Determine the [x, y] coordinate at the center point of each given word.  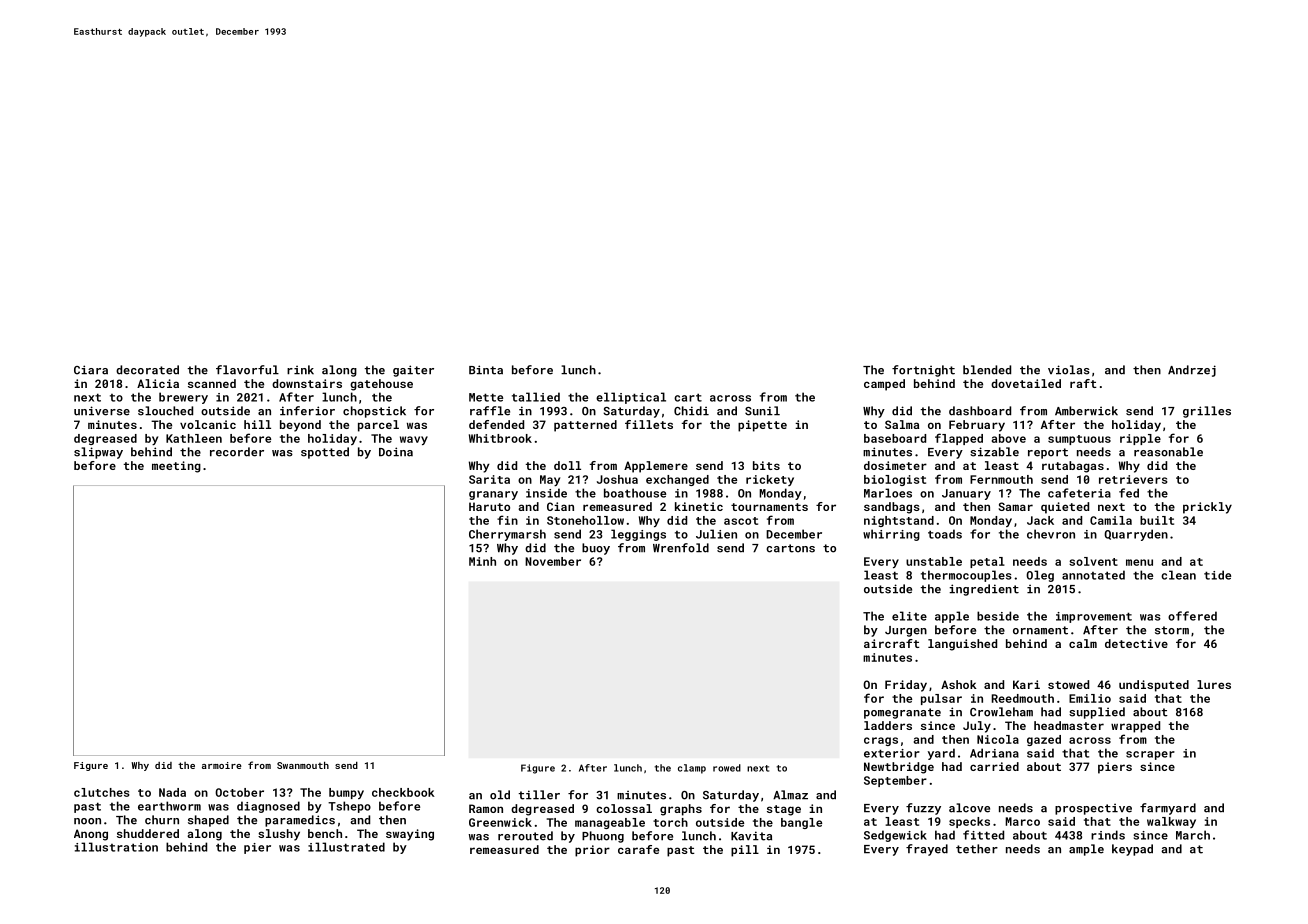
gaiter [413, 371]
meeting [176, 467]
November [553, 561]
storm [1172, 630]
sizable [994, 452]
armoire [222, 765]
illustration [116, 847]
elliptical [631, 398]
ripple [1140, 439]
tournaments [769, 507]
